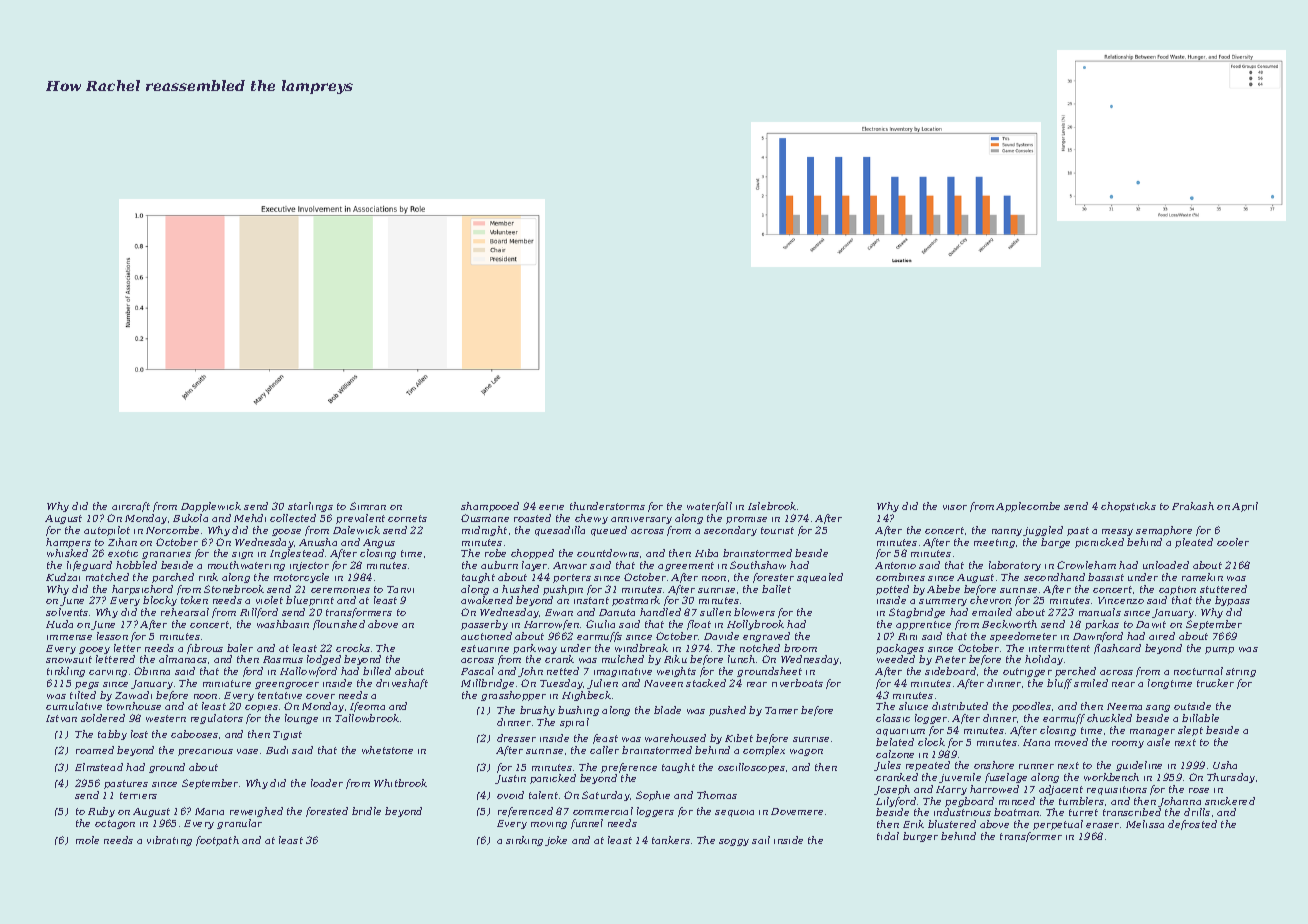  I want to click on Dapplewick, so click(211, 507).
